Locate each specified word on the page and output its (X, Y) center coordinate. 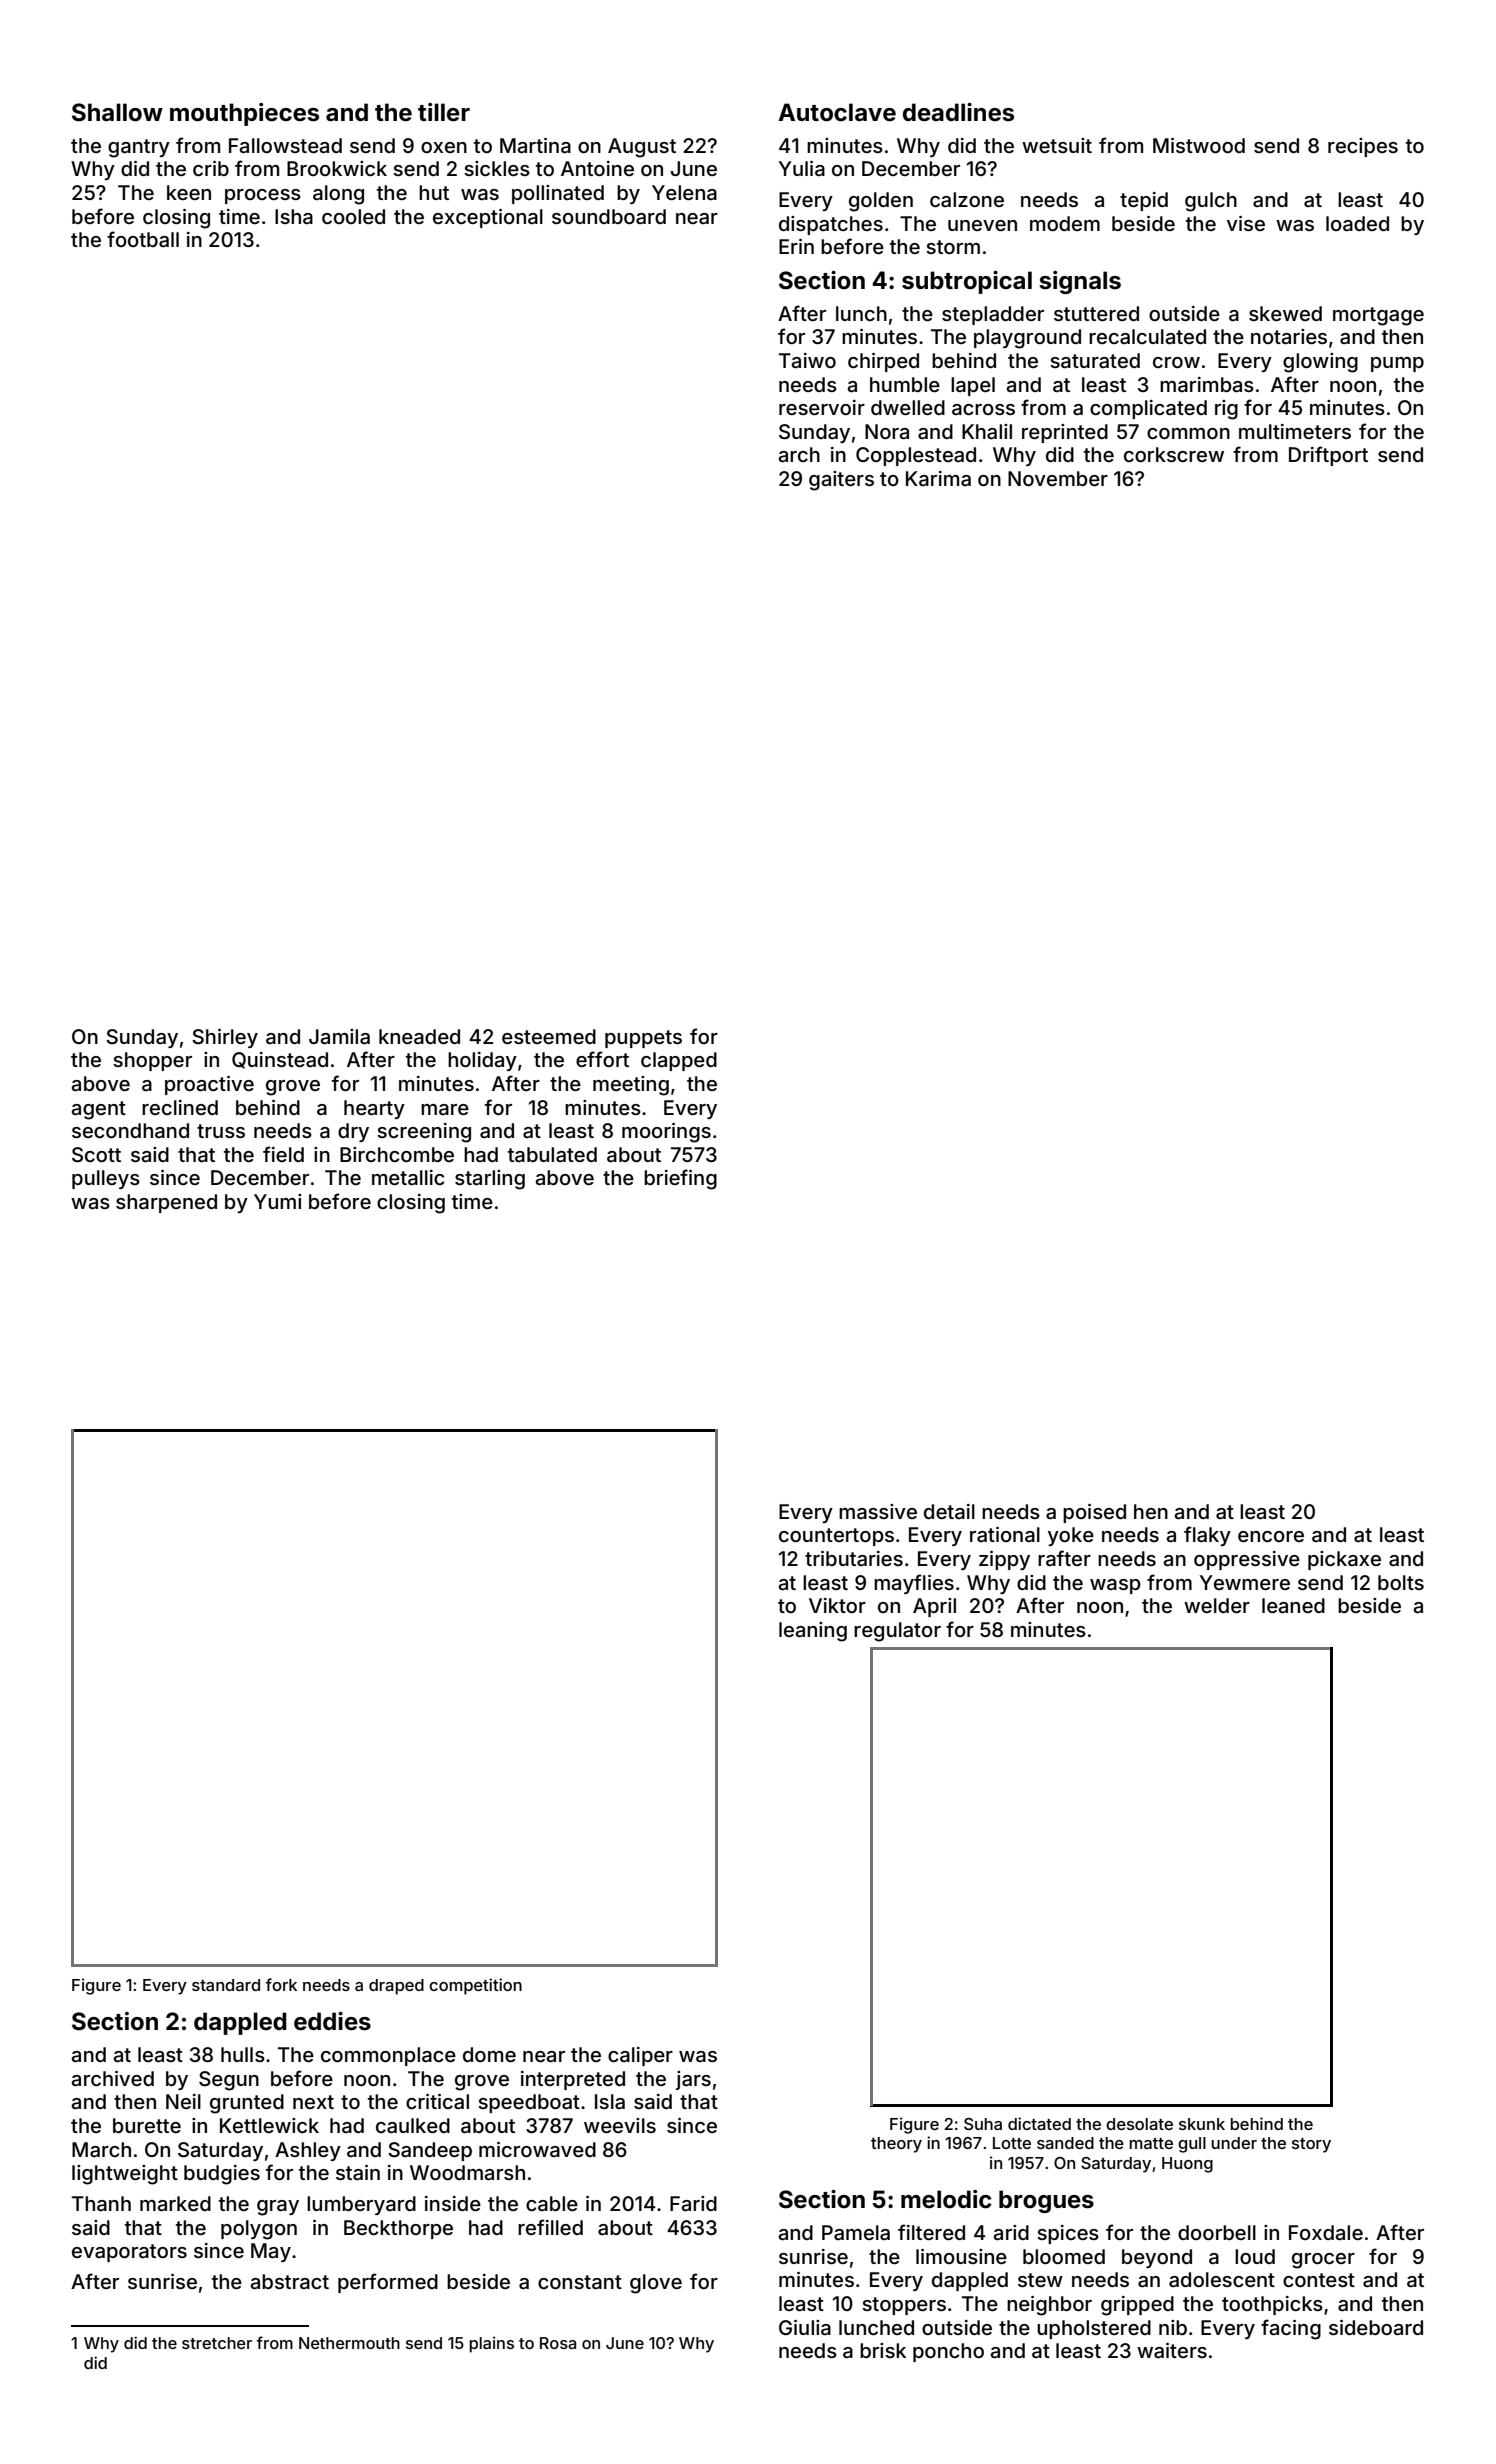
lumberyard (361, 2205)
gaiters (841, 481)
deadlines (958, 112)
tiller (444, 112)
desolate (1139, 2124)
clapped (679, 1061)
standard (226, 1985)
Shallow (117, 112)
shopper (152, 1061)
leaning (813, 1632)
